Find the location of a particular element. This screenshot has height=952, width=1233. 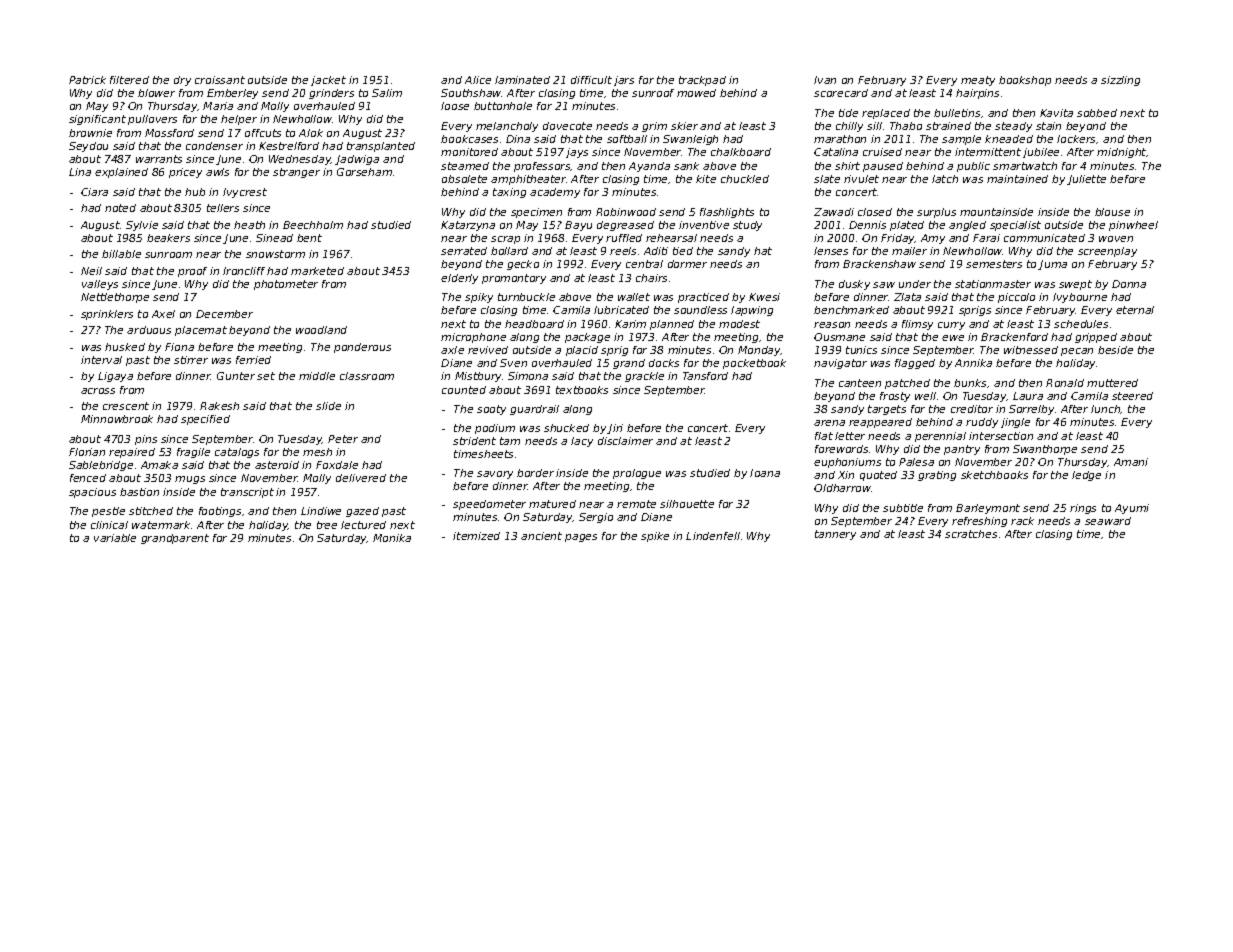

blouse is located at coordinates (1112, 212).
